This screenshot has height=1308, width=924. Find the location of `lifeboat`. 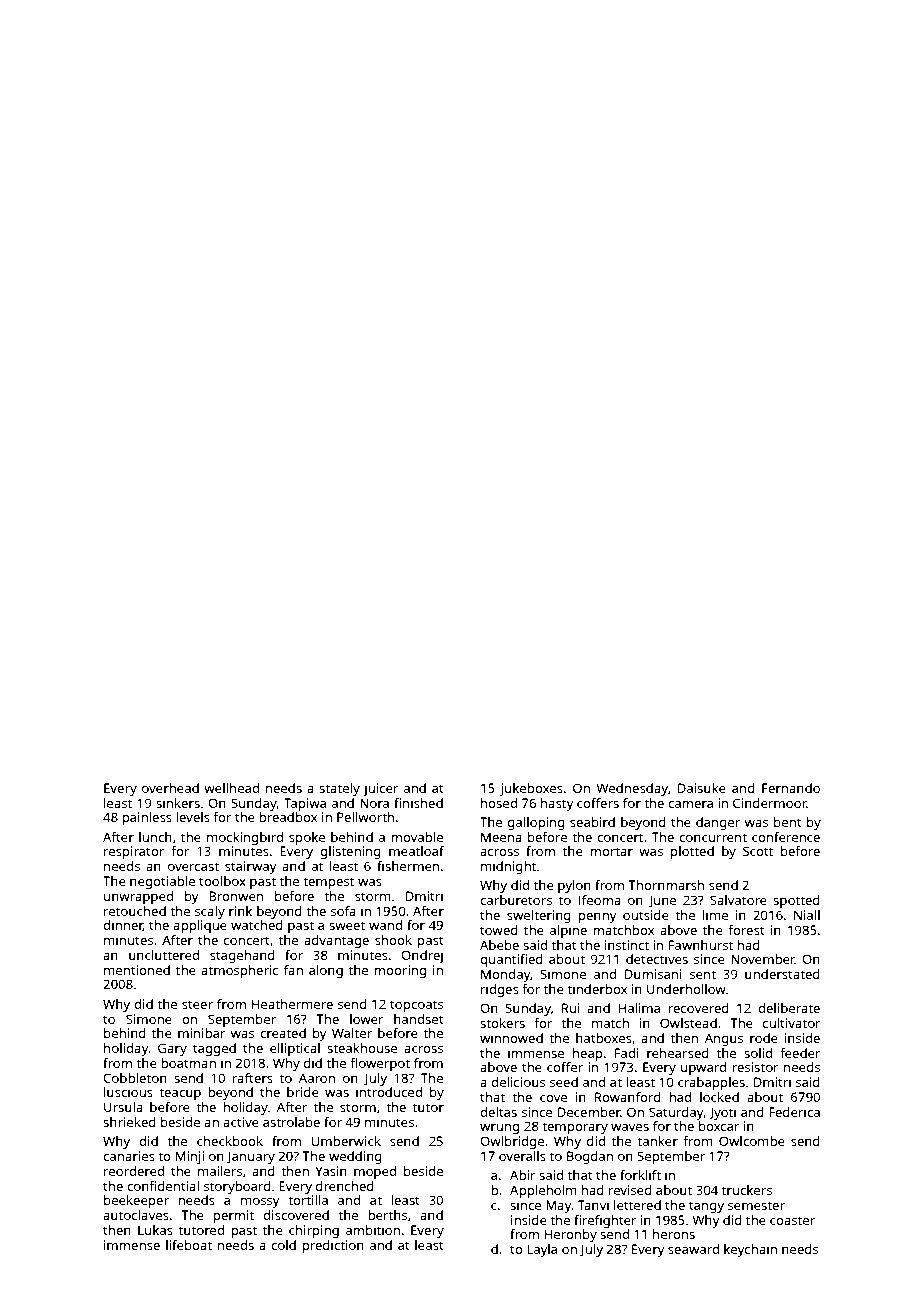

lifeboat is located at coordinates (189, 1245).
